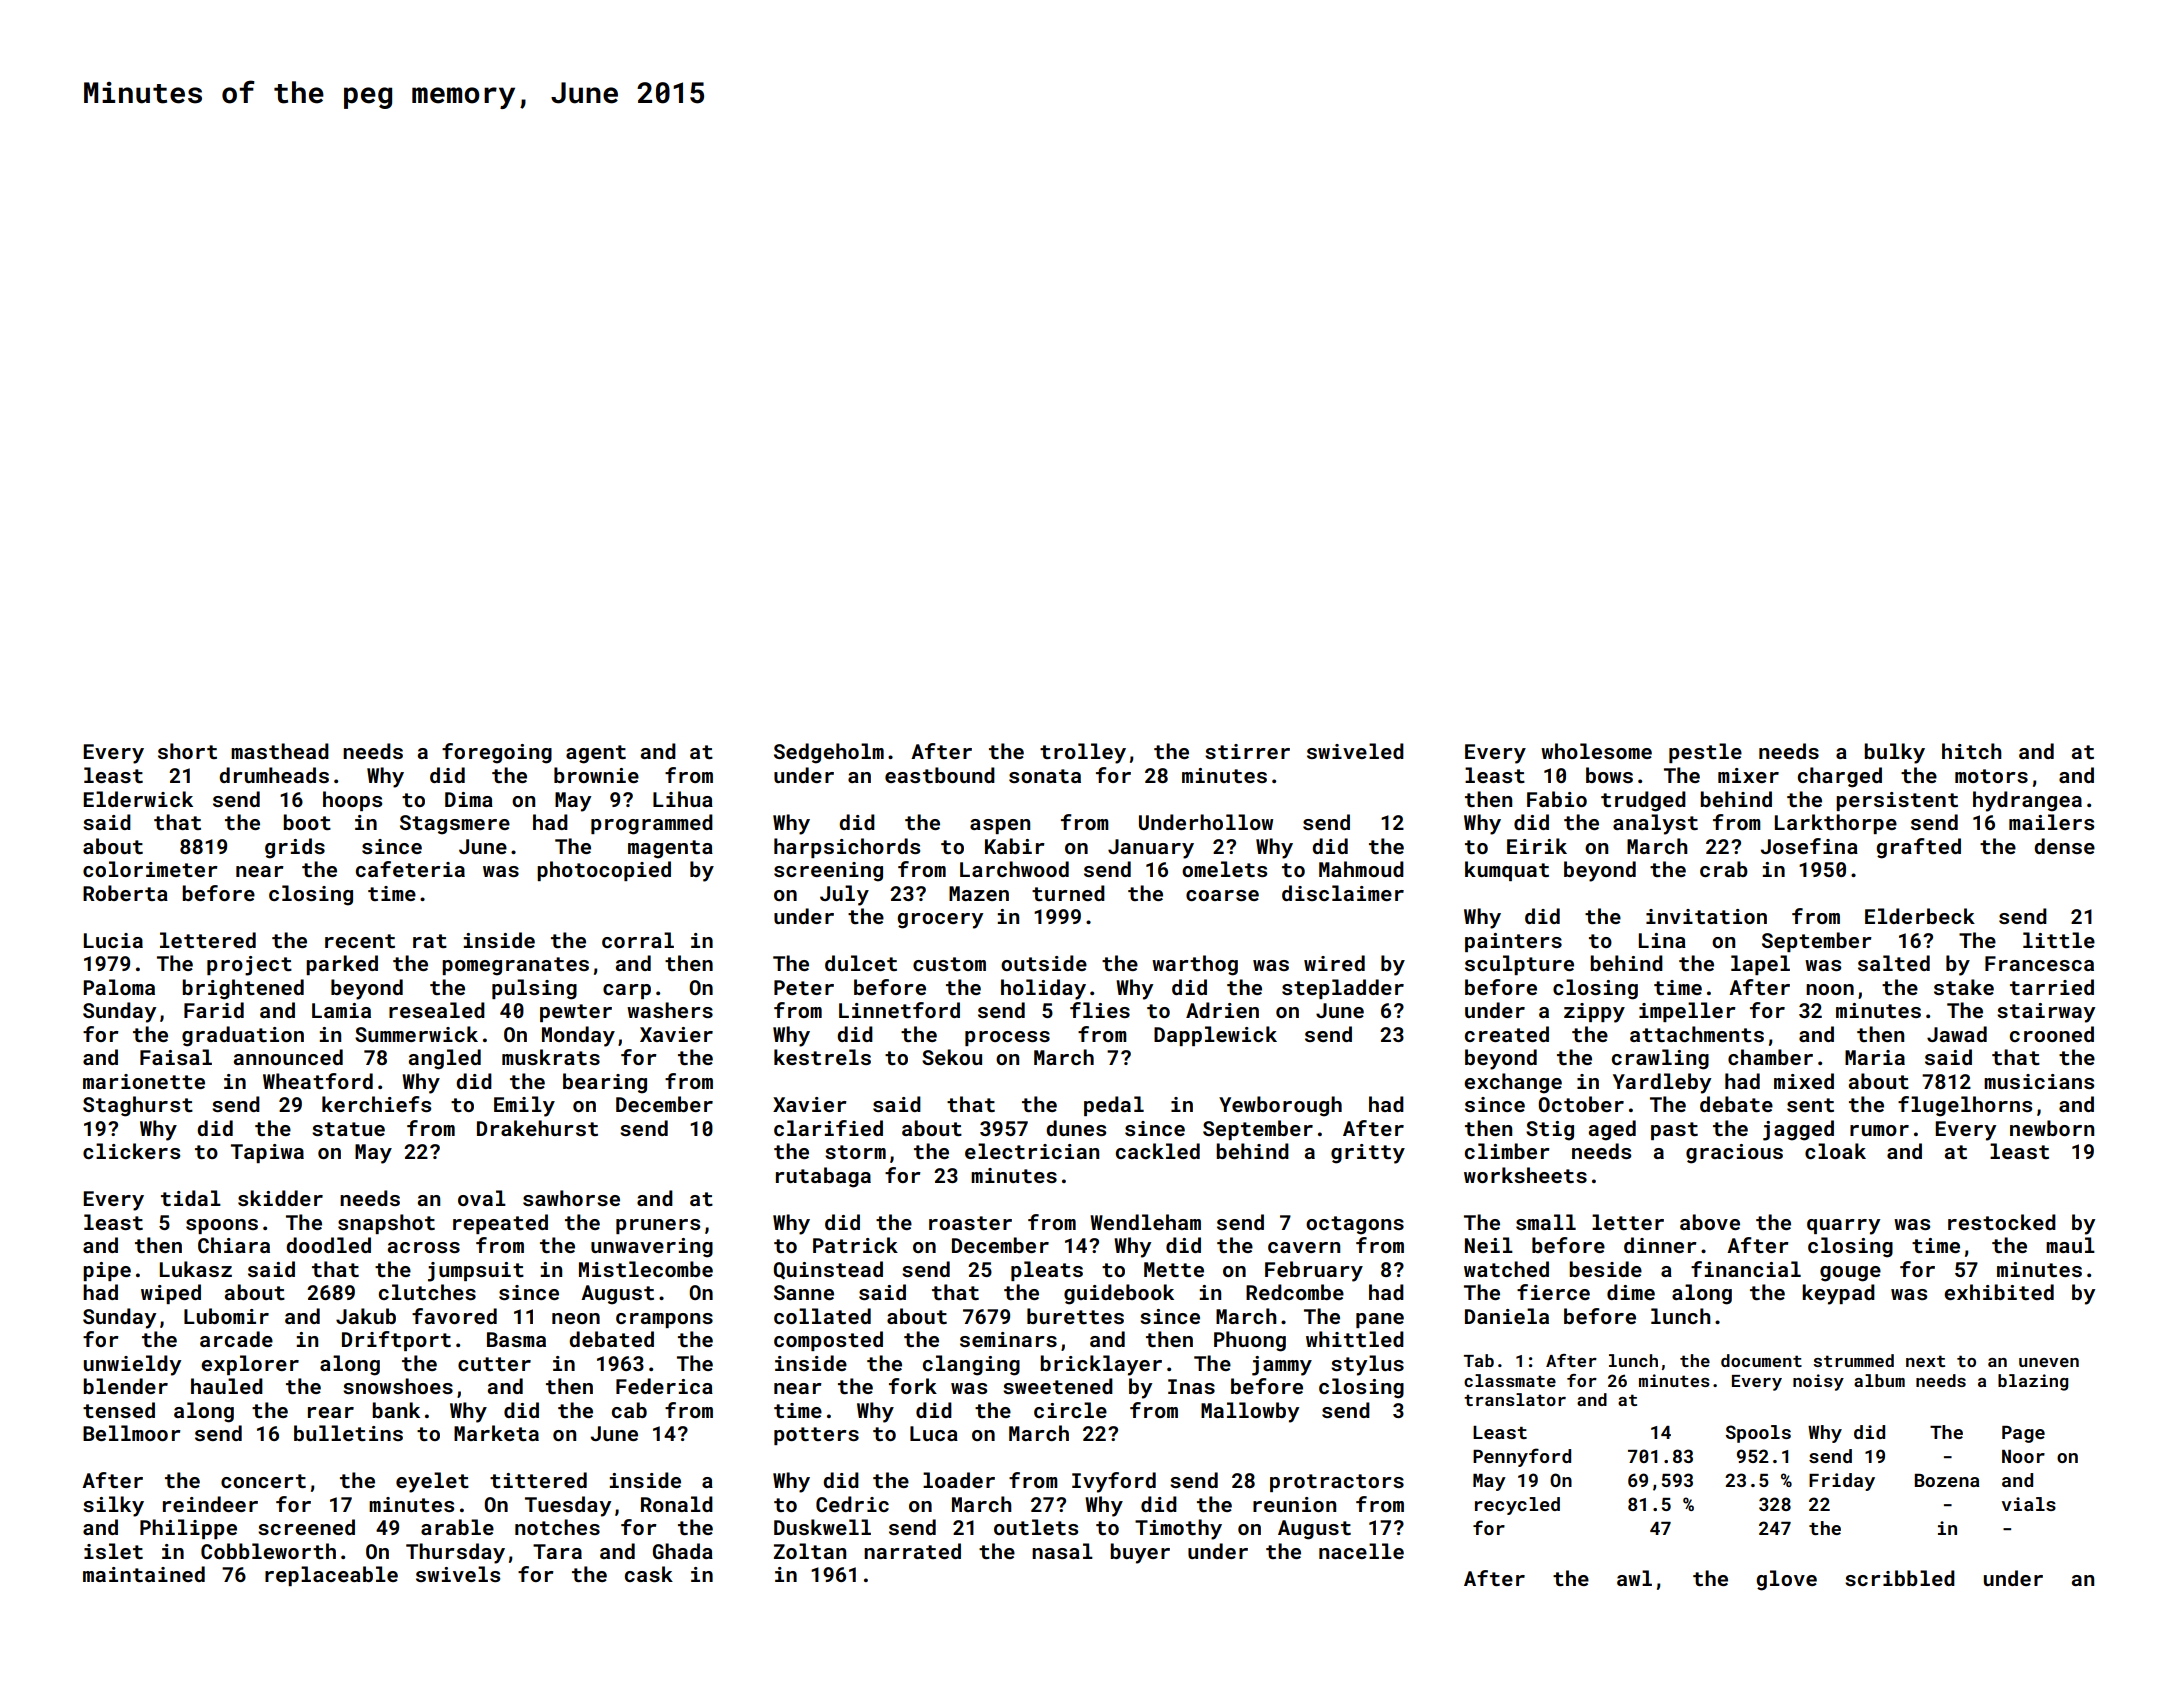  I want to click on maintained, so click(144, 1574).
